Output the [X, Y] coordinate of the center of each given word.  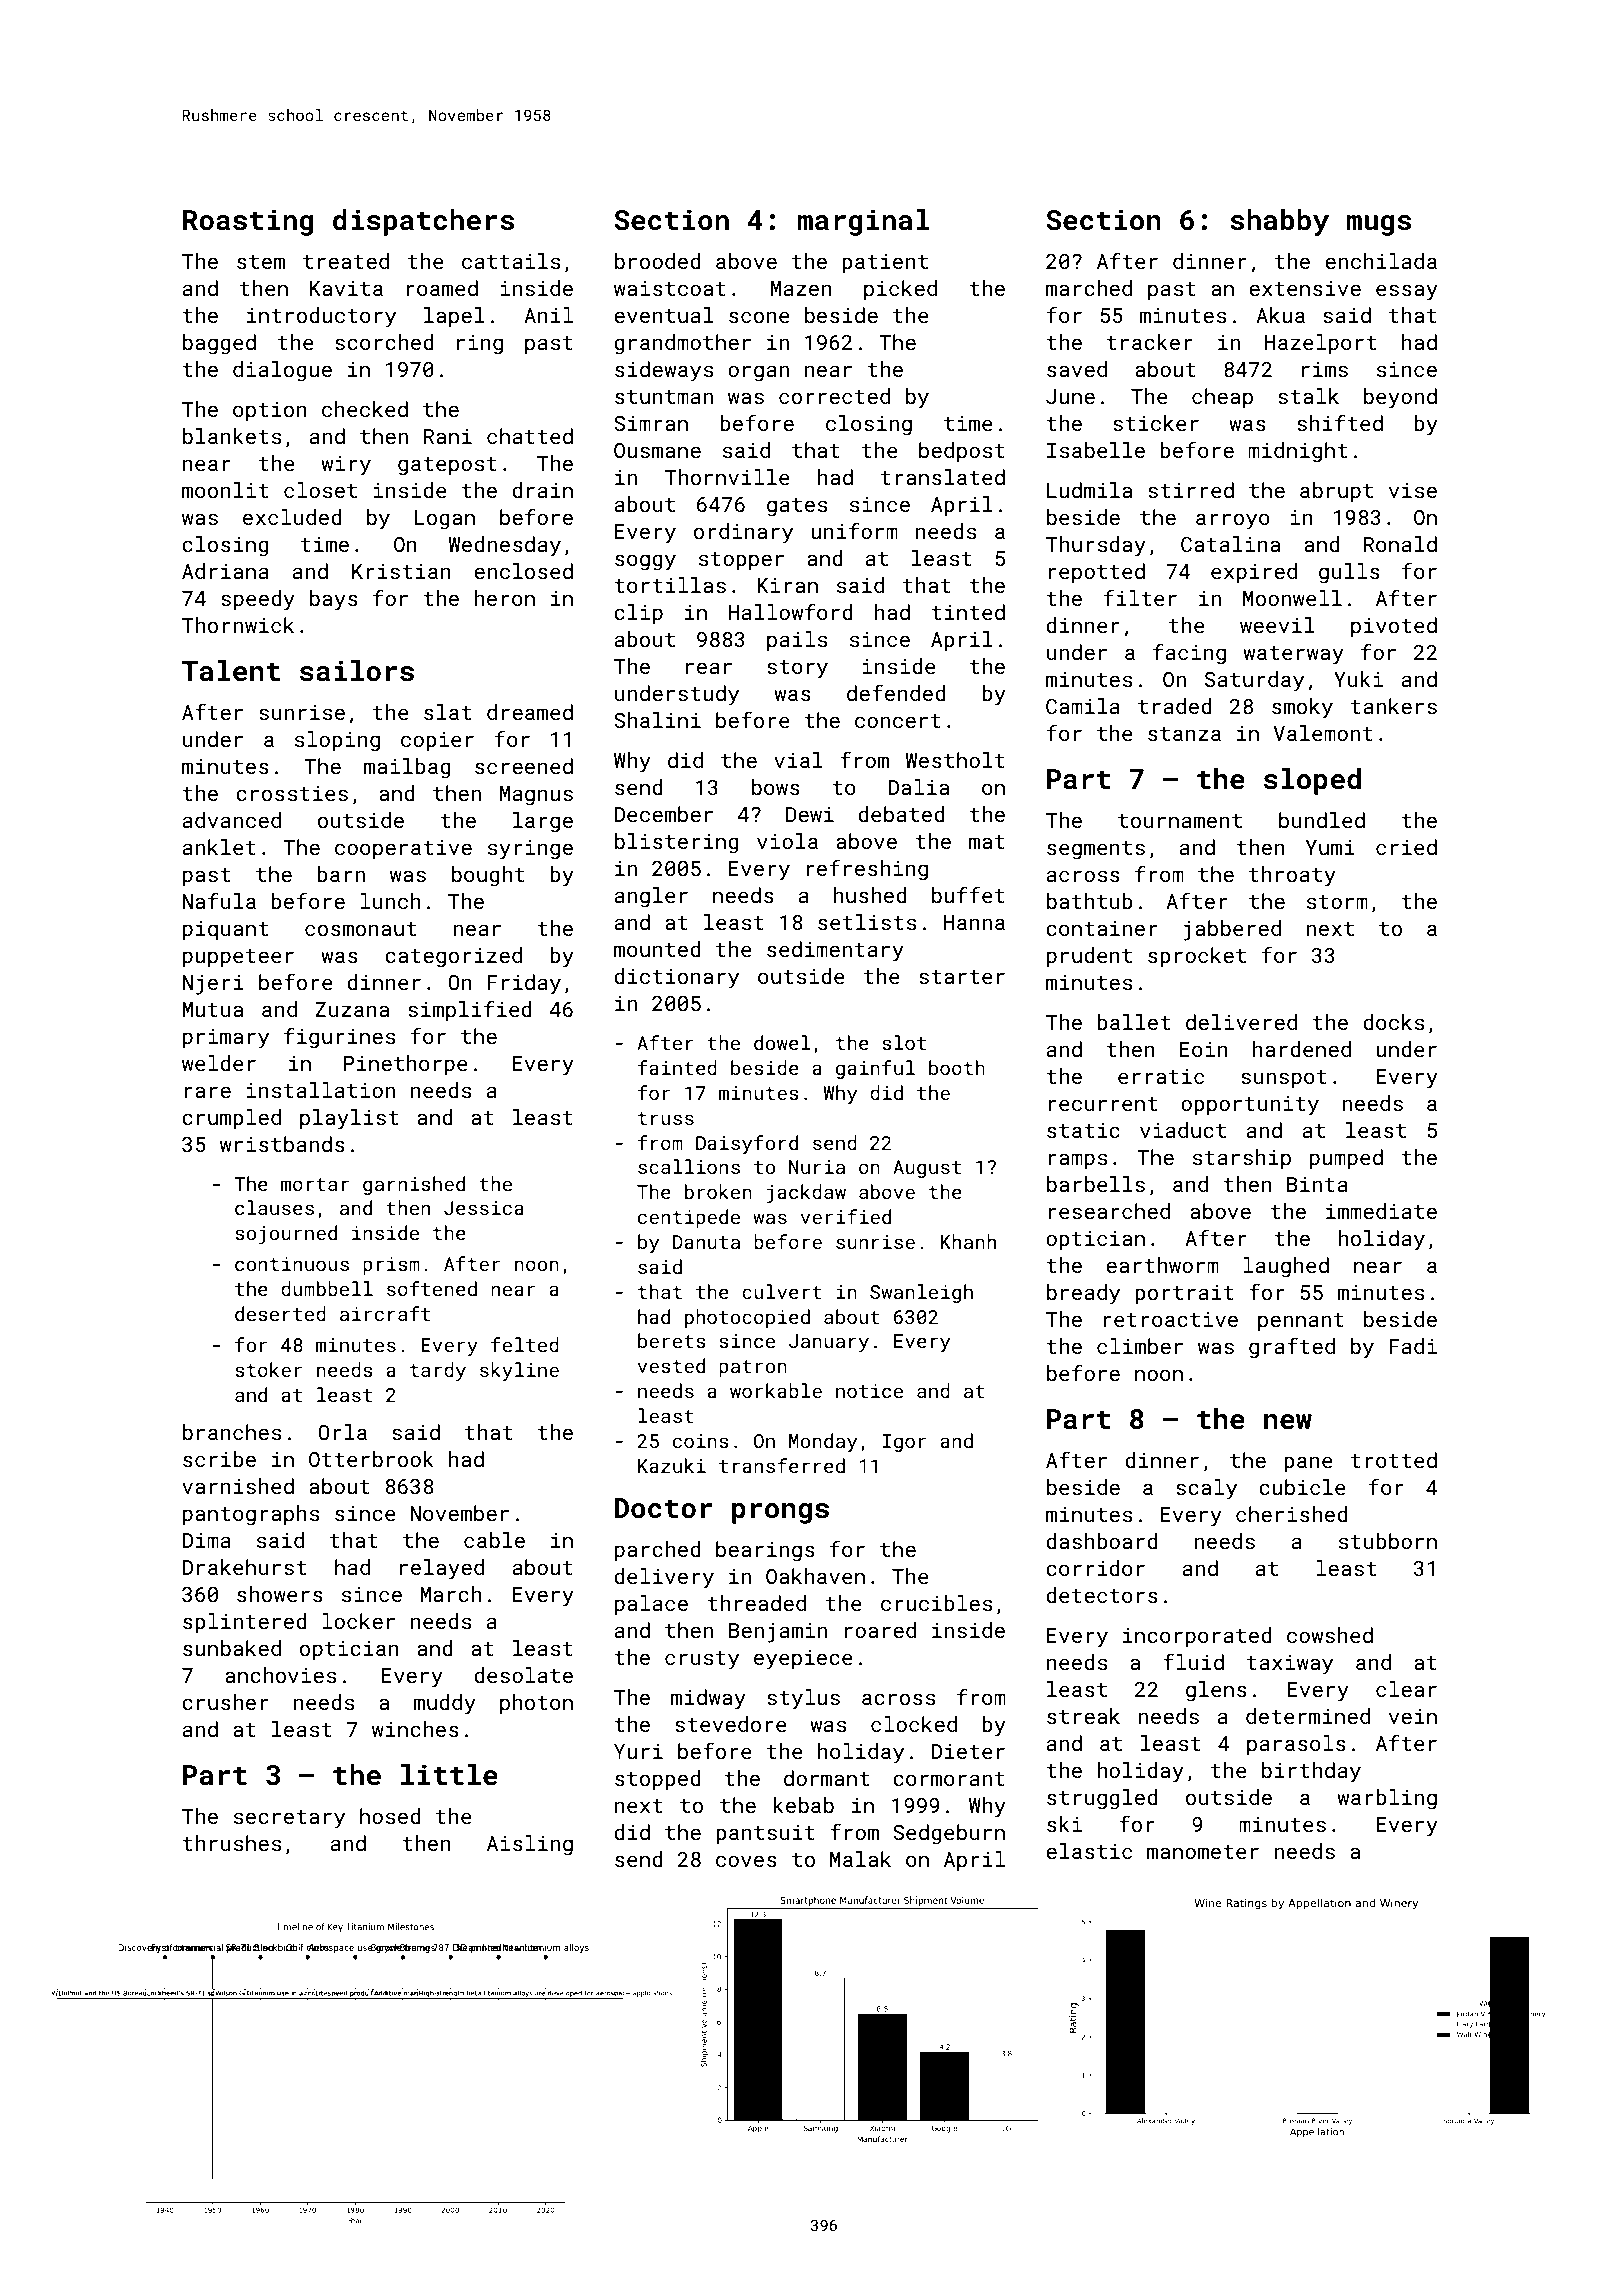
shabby [1279, 222]
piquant [225, 931]
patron [753, 1368]
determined [1308, 1716]
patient [885, 264]
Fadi [1413, 1346]
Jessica [484, 1208]
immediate [1381, 1211]
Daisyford [747, 1144]
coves [746, 1861]
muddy [445, 1704]
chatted [530, 436]
